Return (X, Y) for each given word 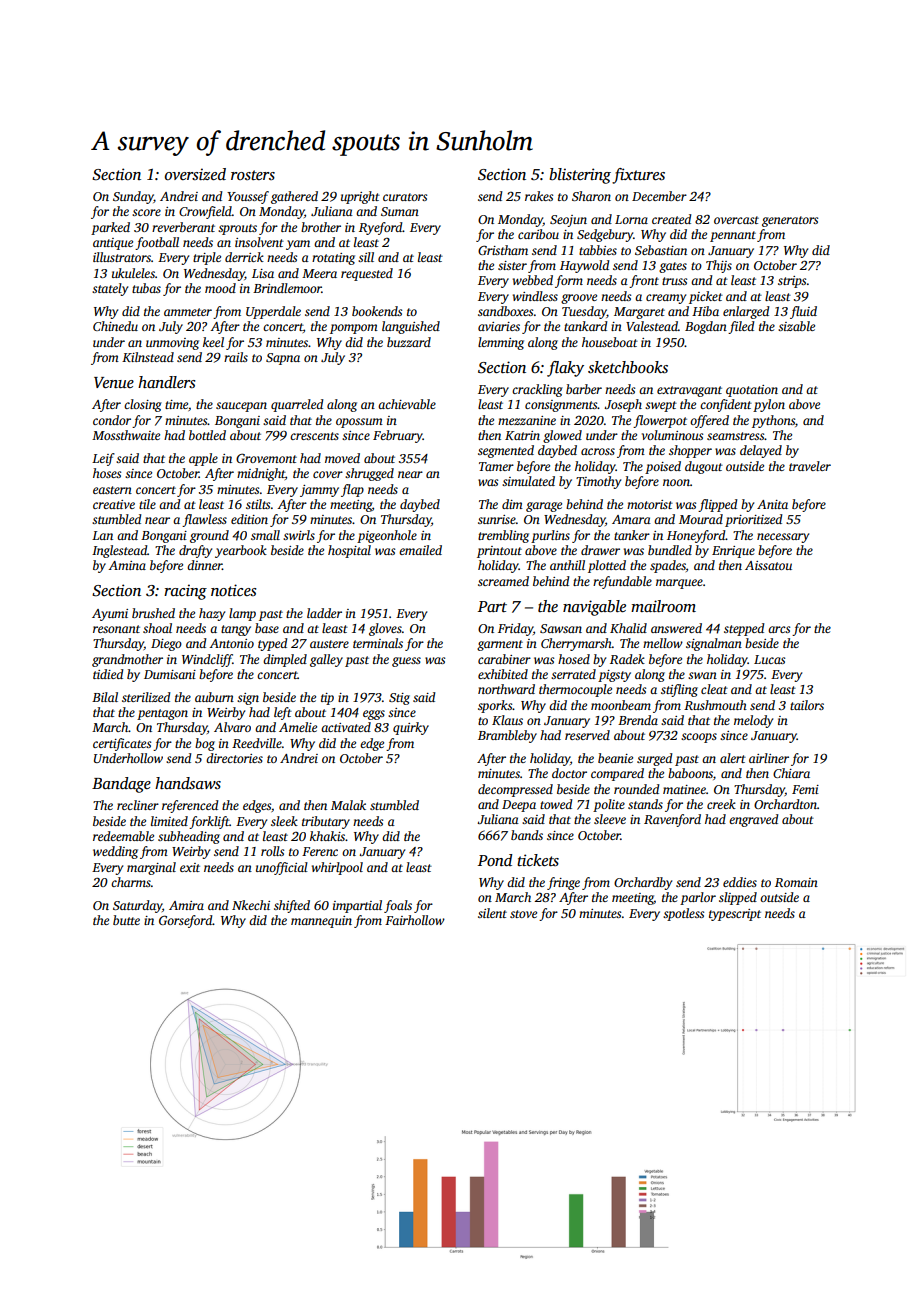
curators (405, 197)
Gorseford (186, 921)
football (157, 243)
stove (523, 914)
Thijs (719, 266)
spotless (683, 914)
